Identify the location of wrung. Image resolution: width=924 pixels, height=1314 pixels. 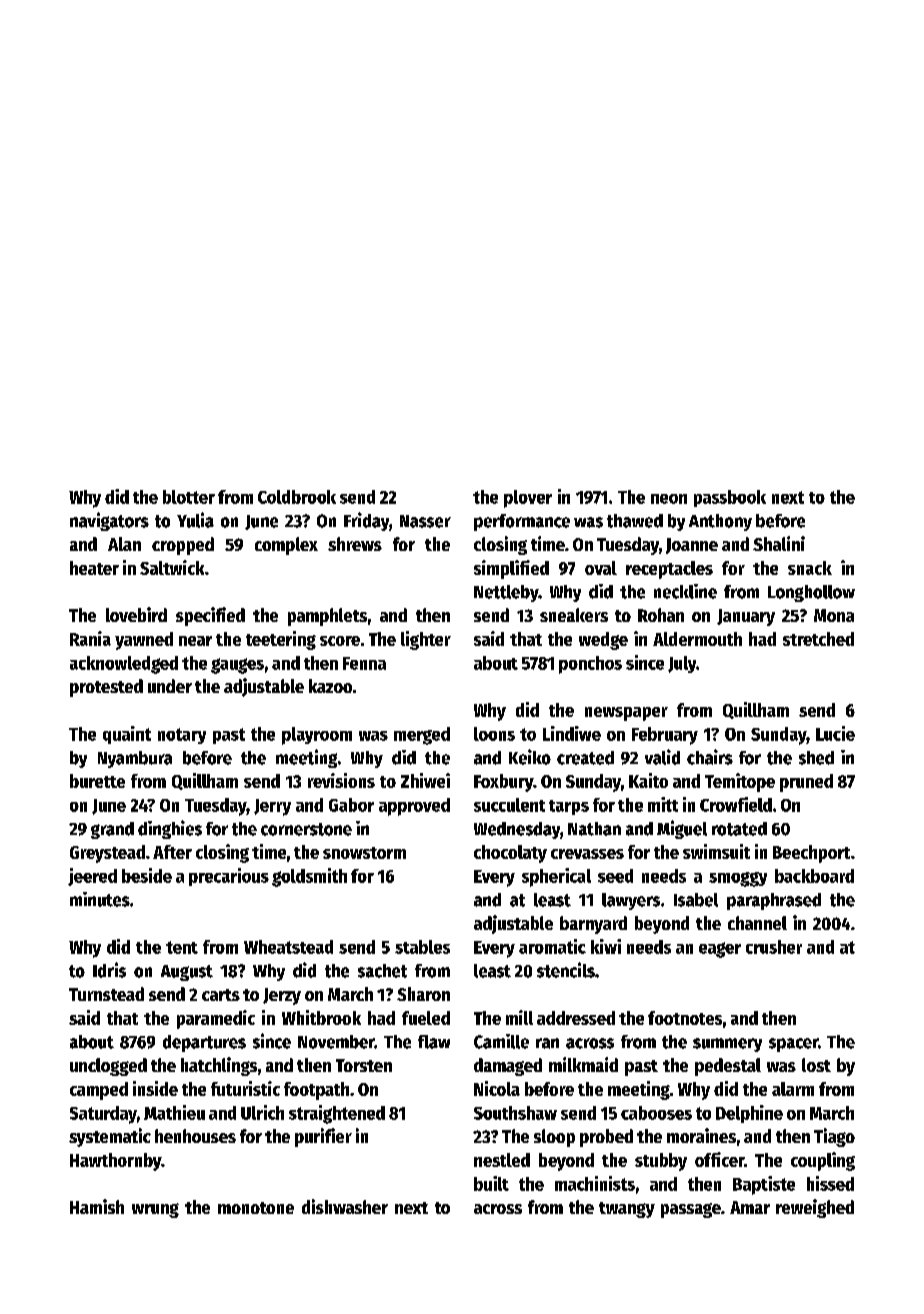
(155, 1210).
